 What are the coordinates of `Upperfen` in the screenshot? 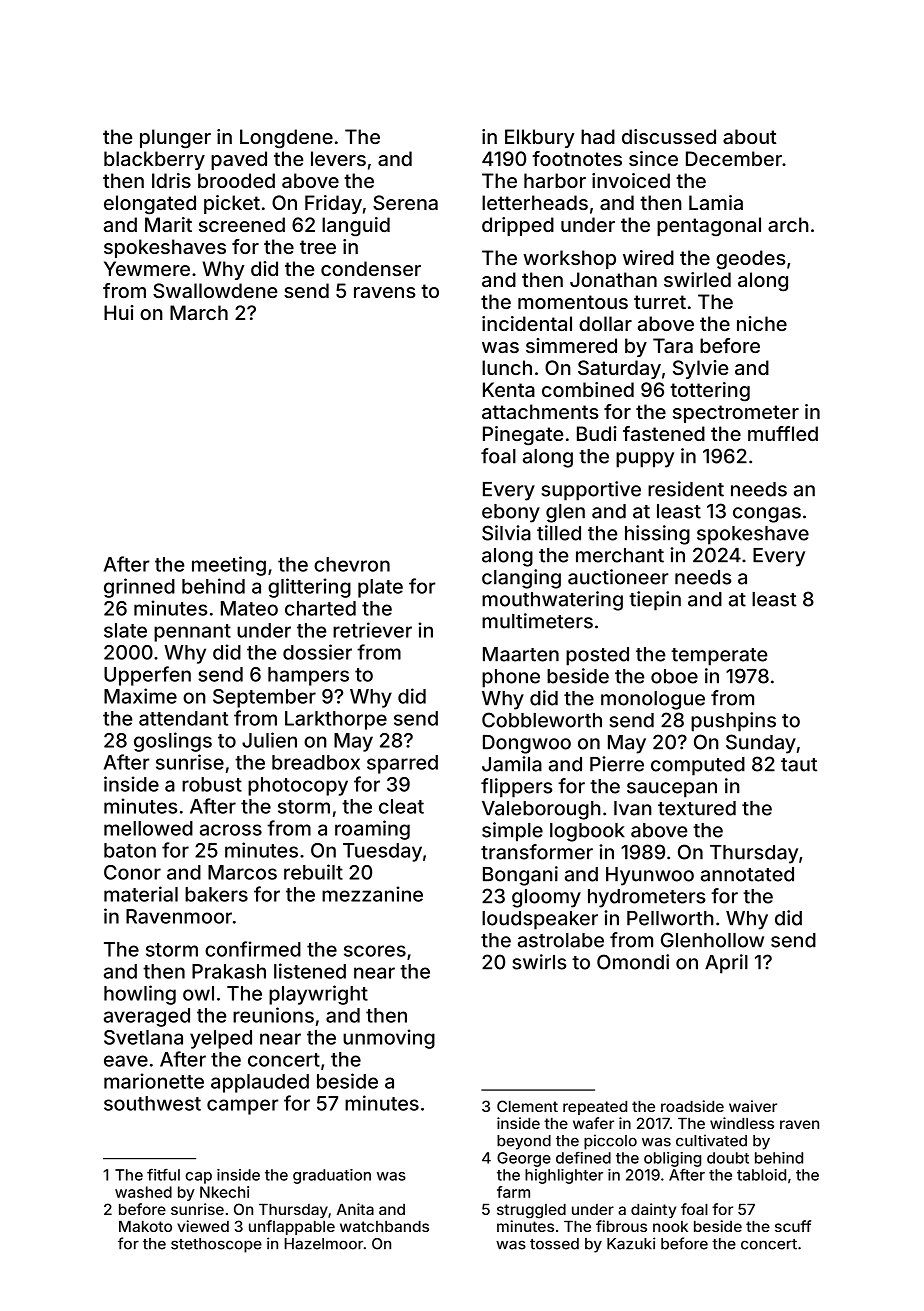 It's located at (147, 676).
